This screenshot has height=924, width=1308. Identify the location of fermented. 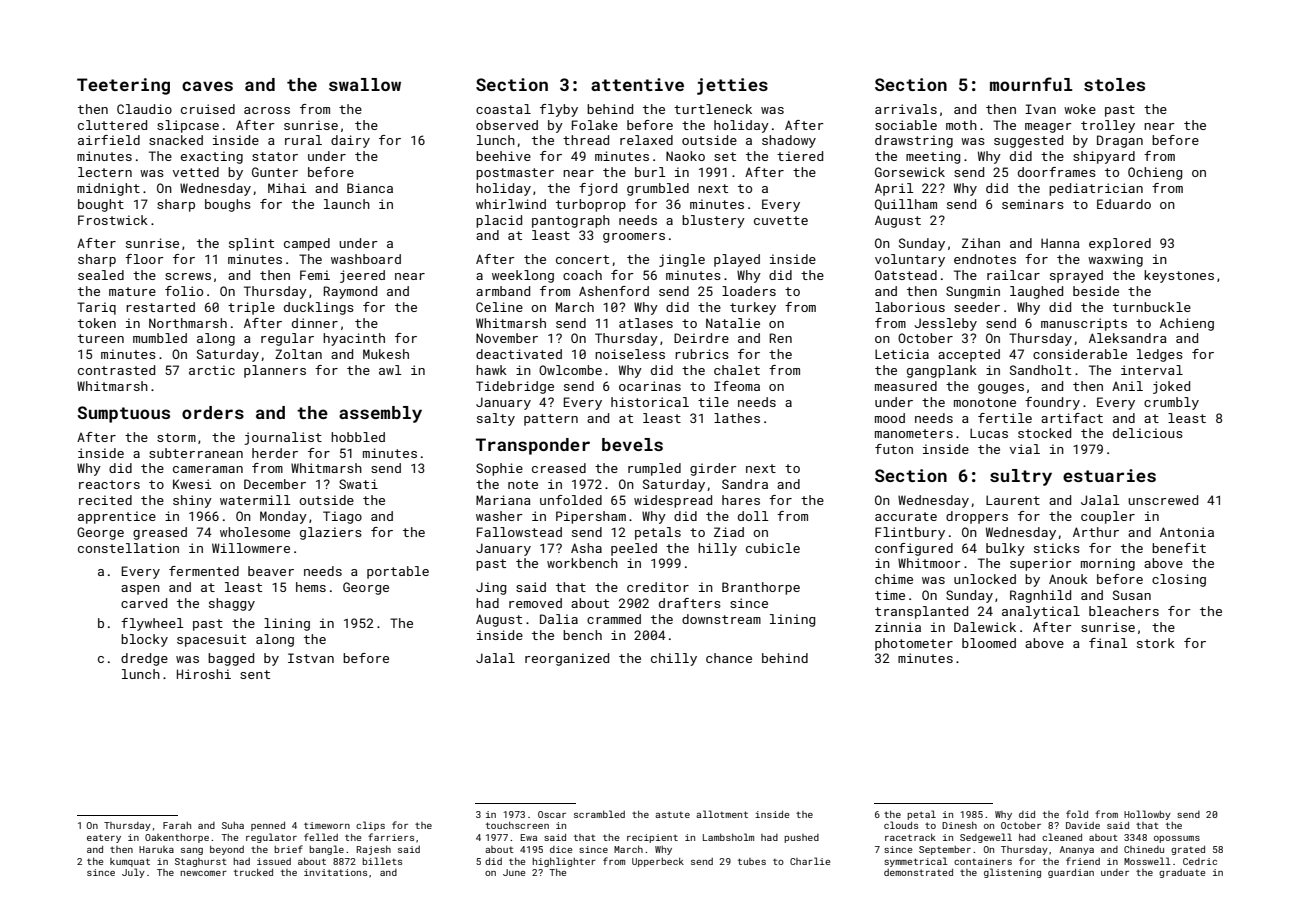
(204, 571).
